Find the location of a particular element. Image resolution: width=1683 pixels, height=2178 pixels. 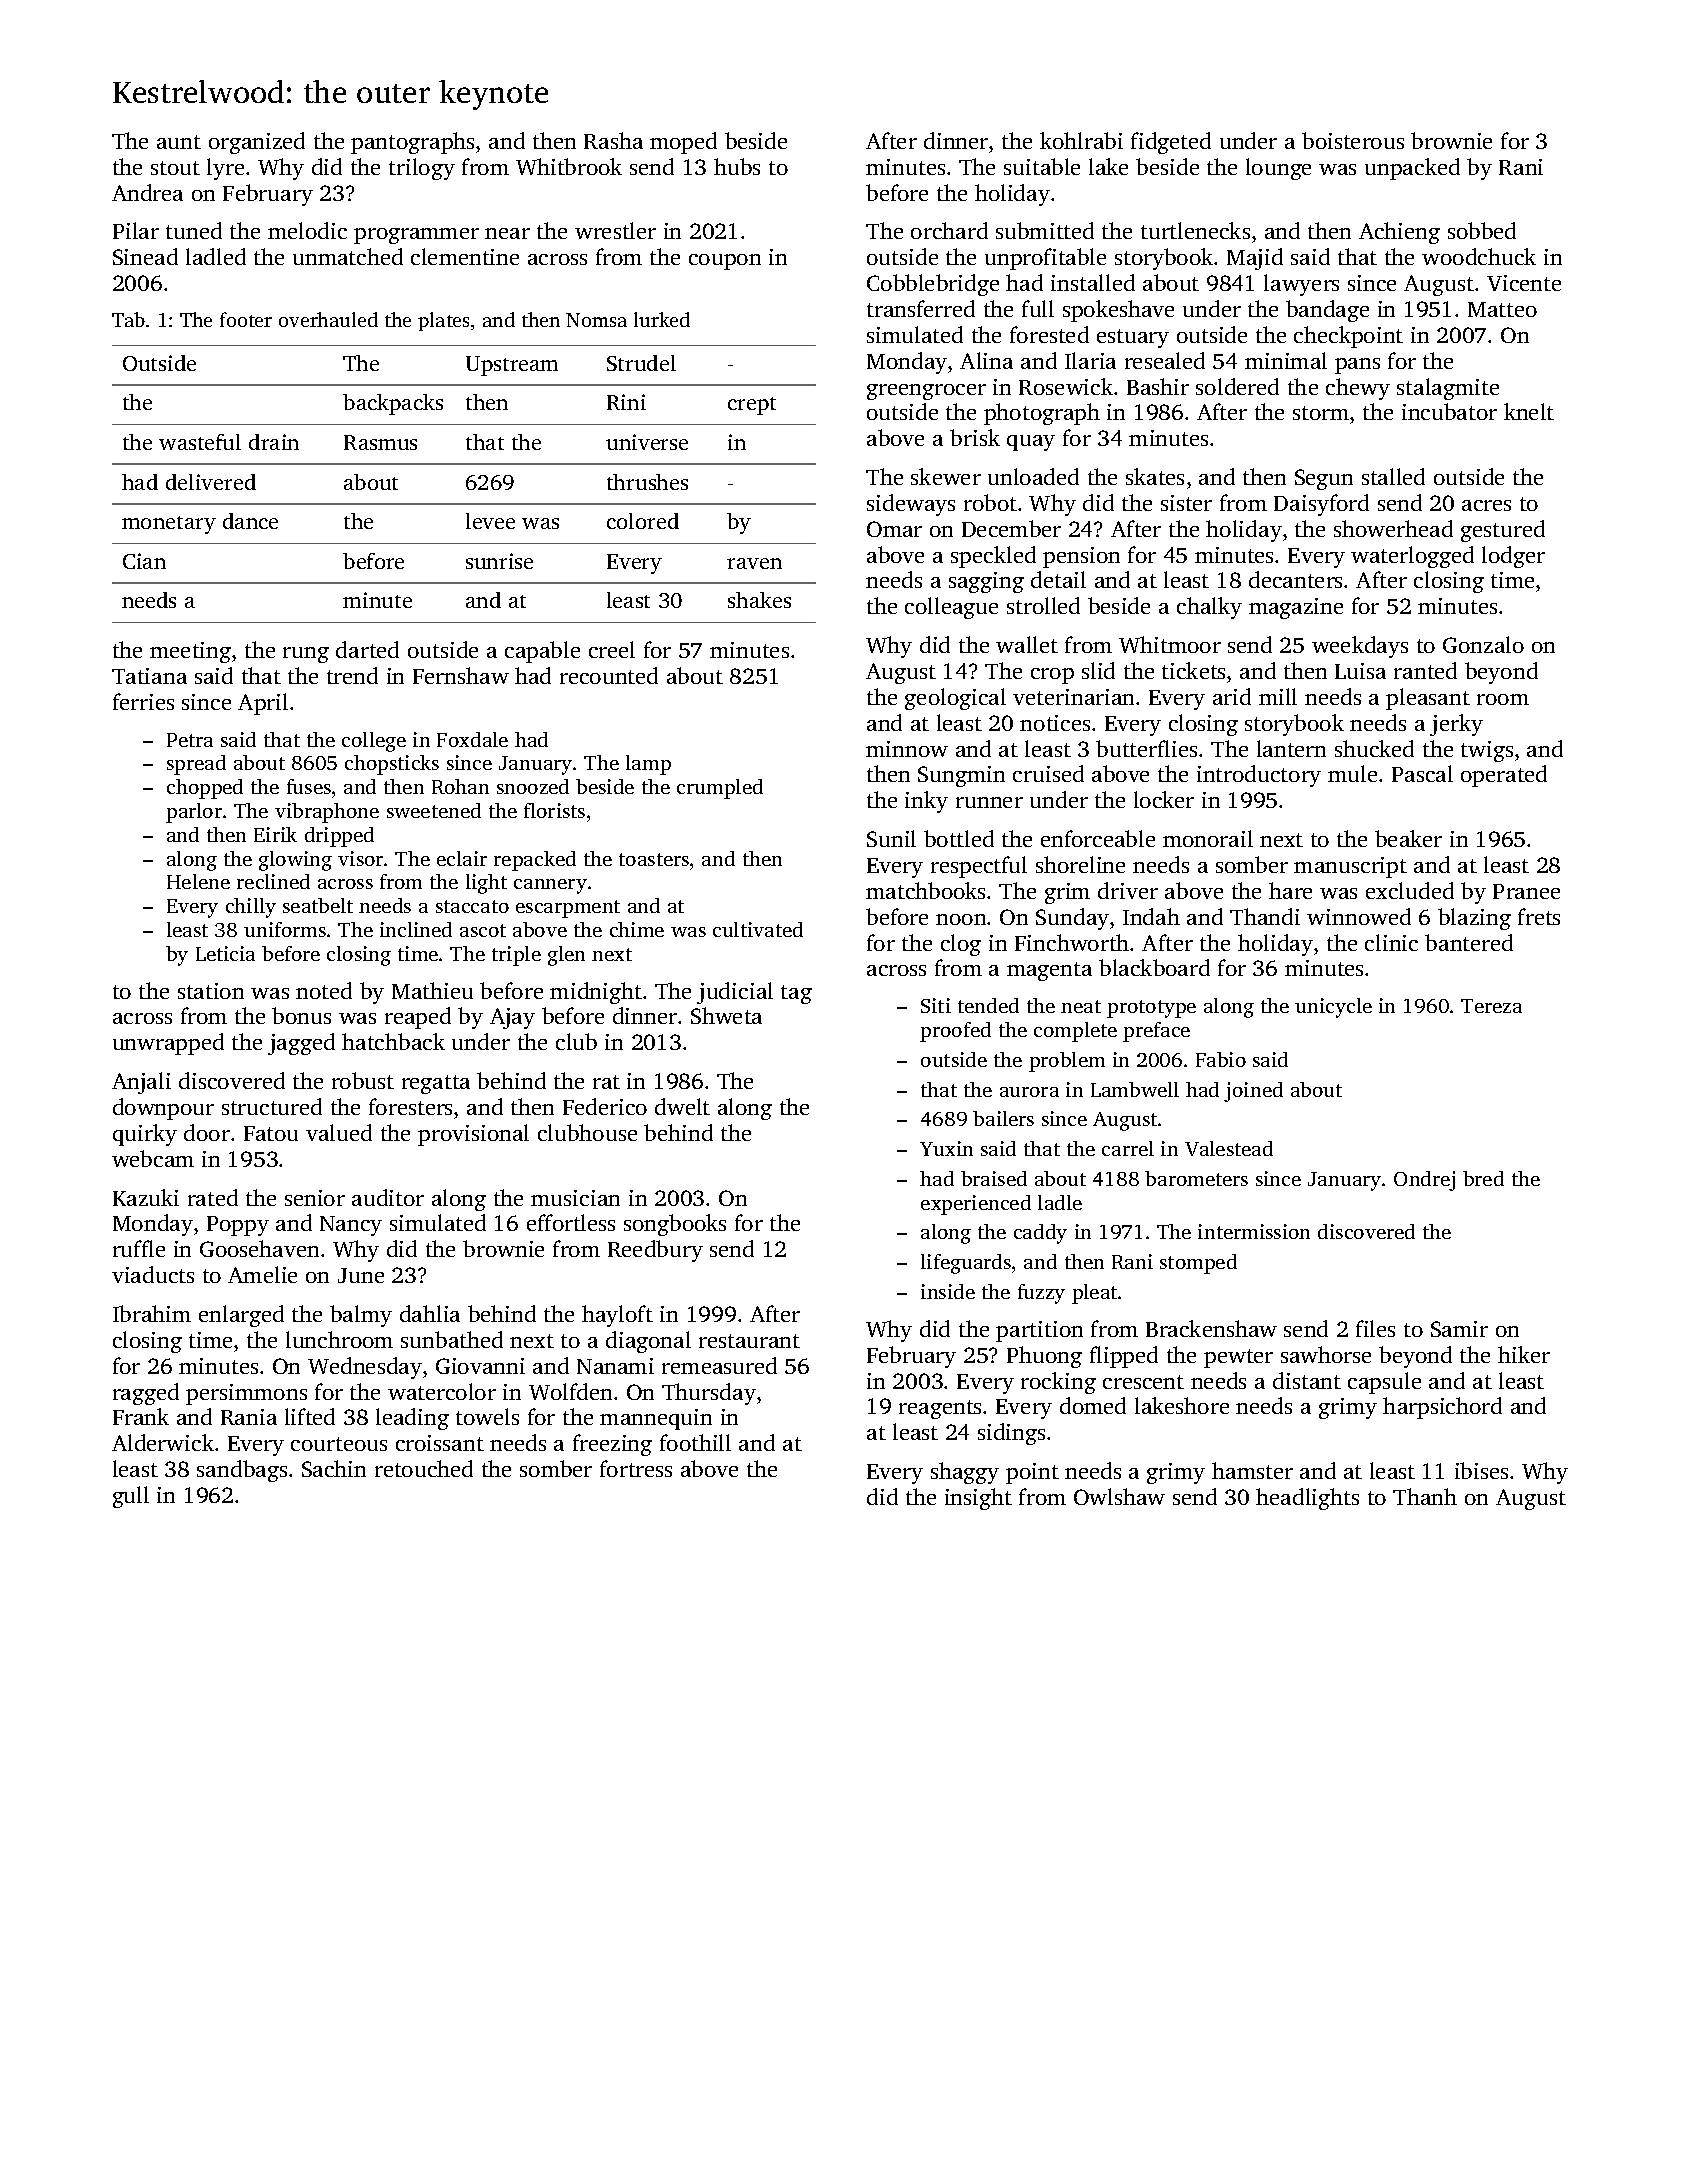

organized is located at coordinates (257, 143).
